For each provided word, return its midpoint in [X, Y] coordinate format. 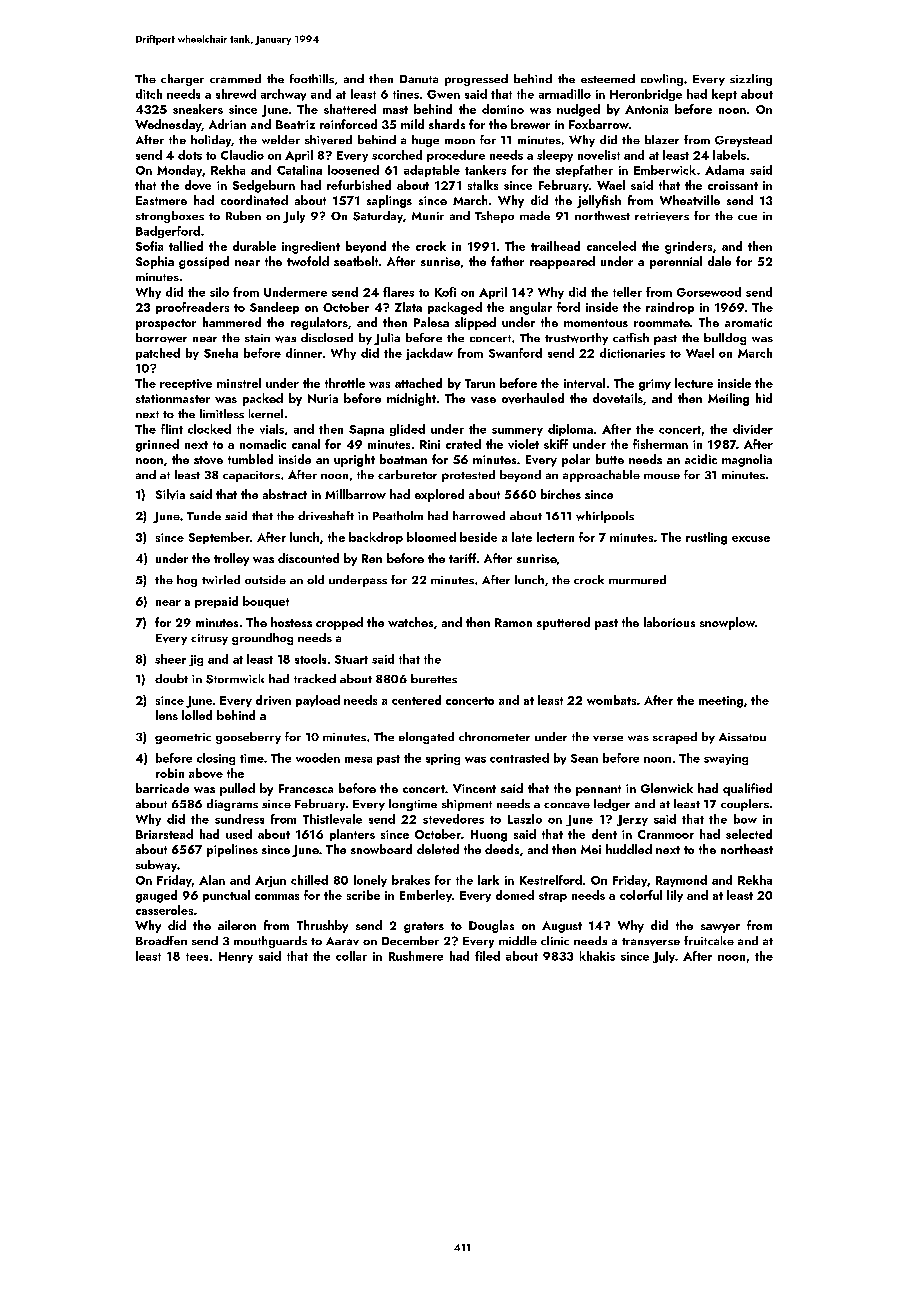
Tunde [204, 515]
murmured [637, 579]
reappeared [562, 262]
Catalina [299, 170]
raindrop [670, 308]
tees [197, 957]
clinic [555, 940]
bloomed [431, 537]
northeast [747, 849]
